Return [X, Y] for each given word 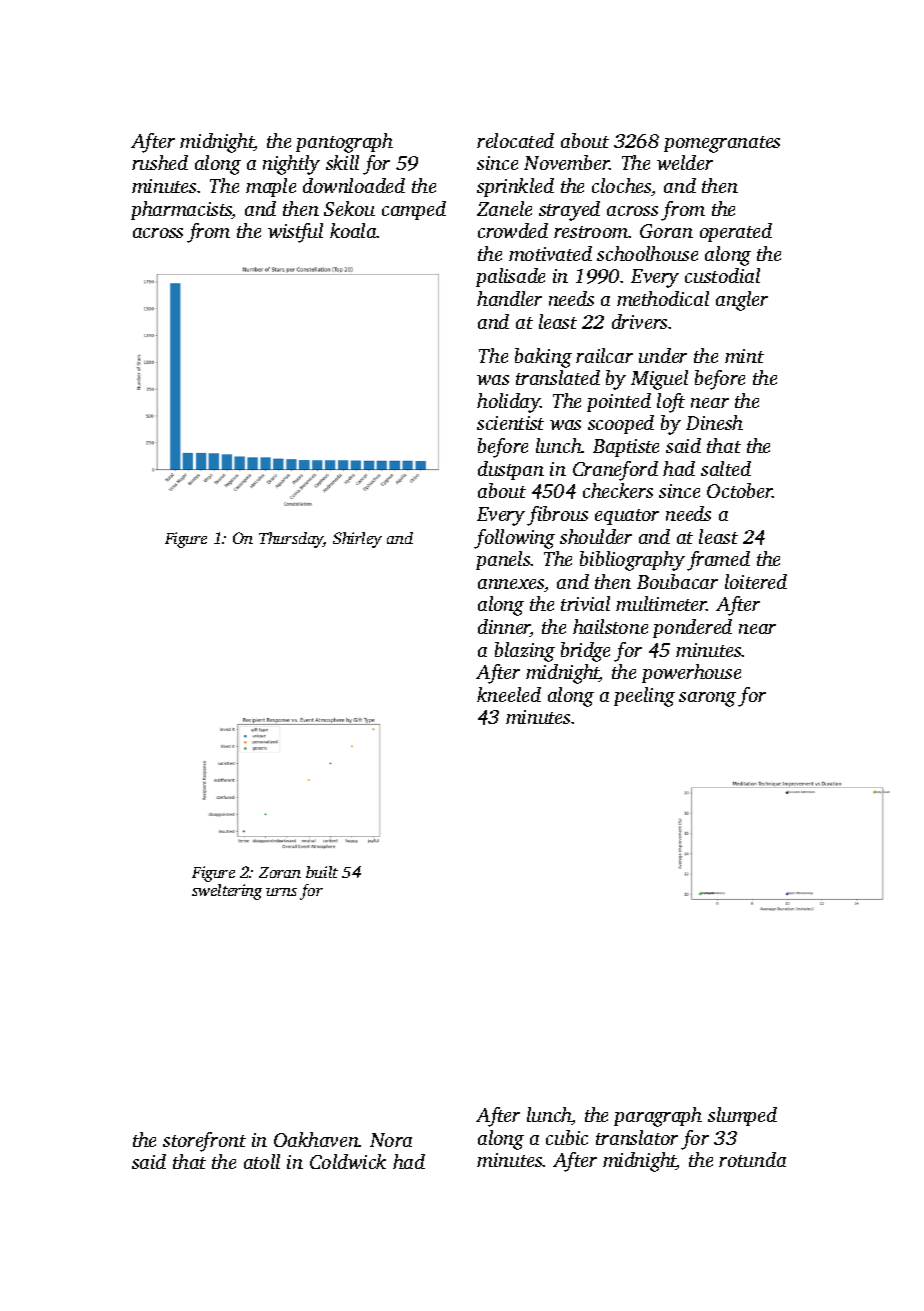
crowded [513, 230]
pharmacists [181, 210]
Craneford [615, 471]
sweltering [227, 892]
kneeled [509, 694]
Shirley [357, 540]
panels [503, 560]
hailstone [610, 626]
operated [736, 232]
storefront [204, 1142]
